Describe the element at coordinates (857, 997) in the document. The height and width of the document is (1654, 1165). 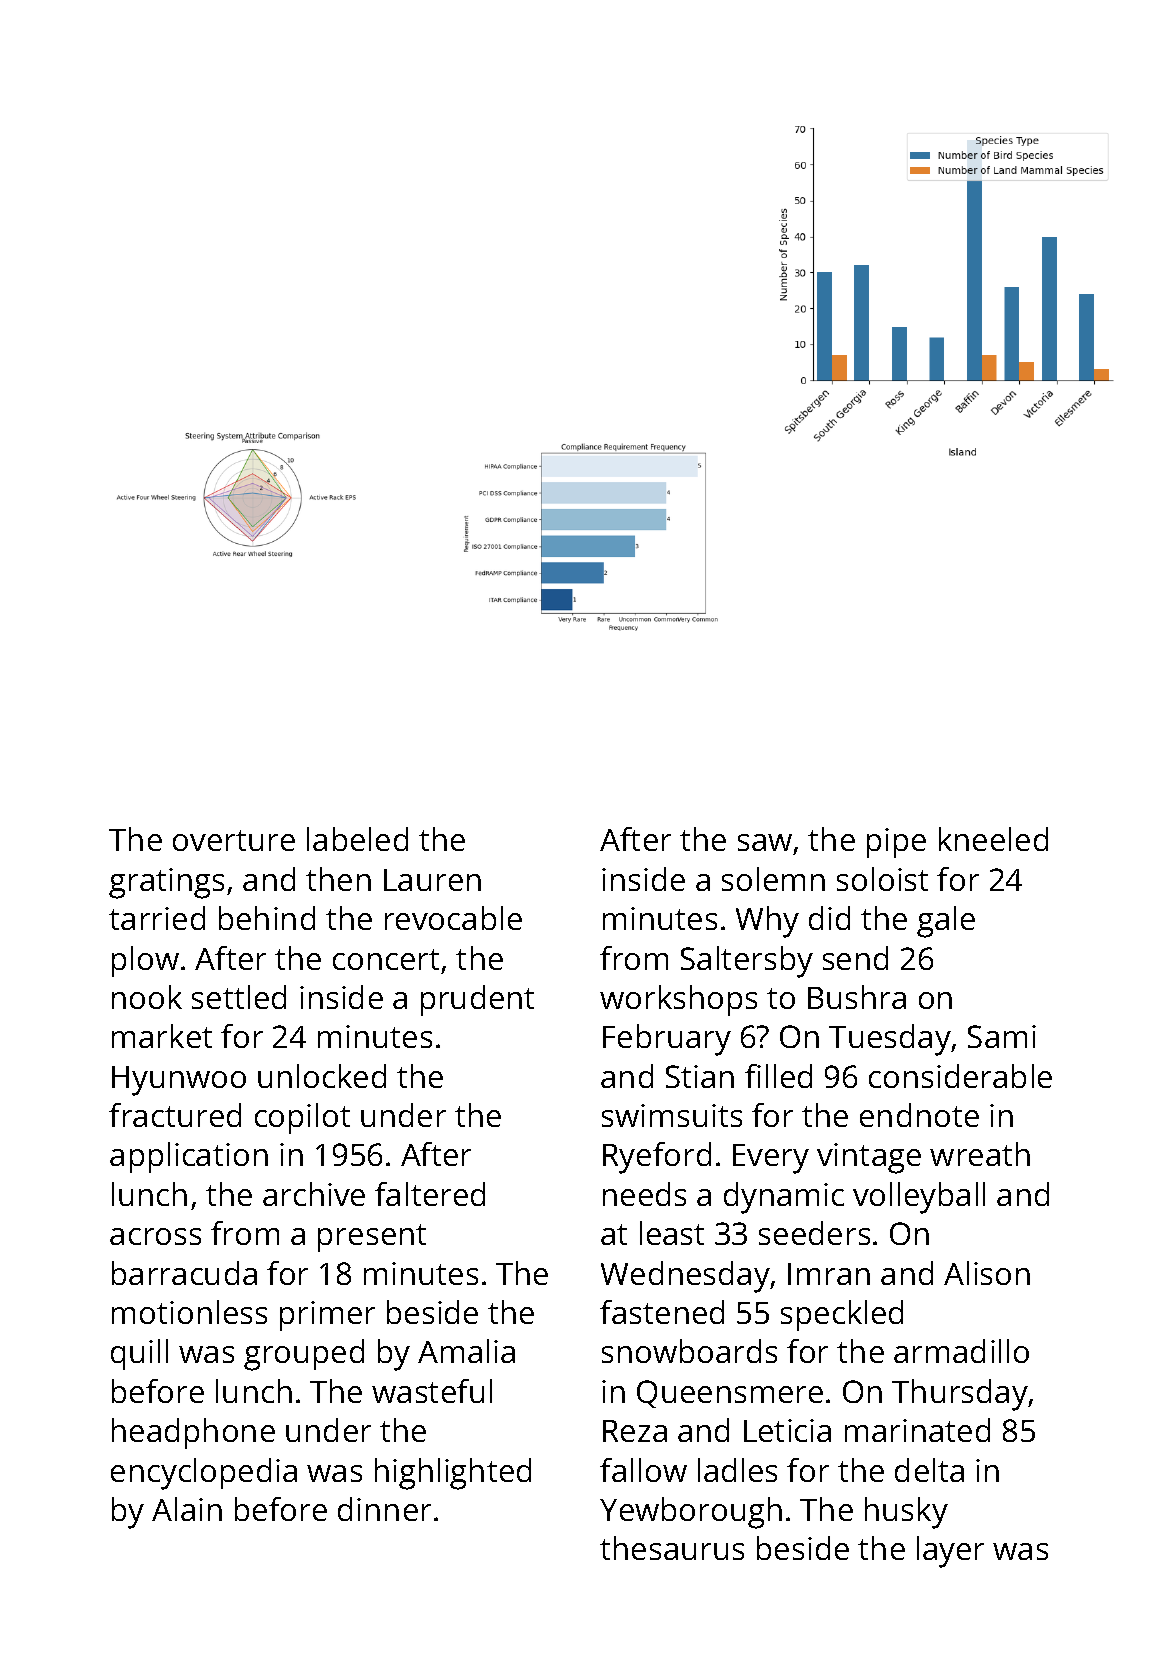
I see `Bushra` at that location.
